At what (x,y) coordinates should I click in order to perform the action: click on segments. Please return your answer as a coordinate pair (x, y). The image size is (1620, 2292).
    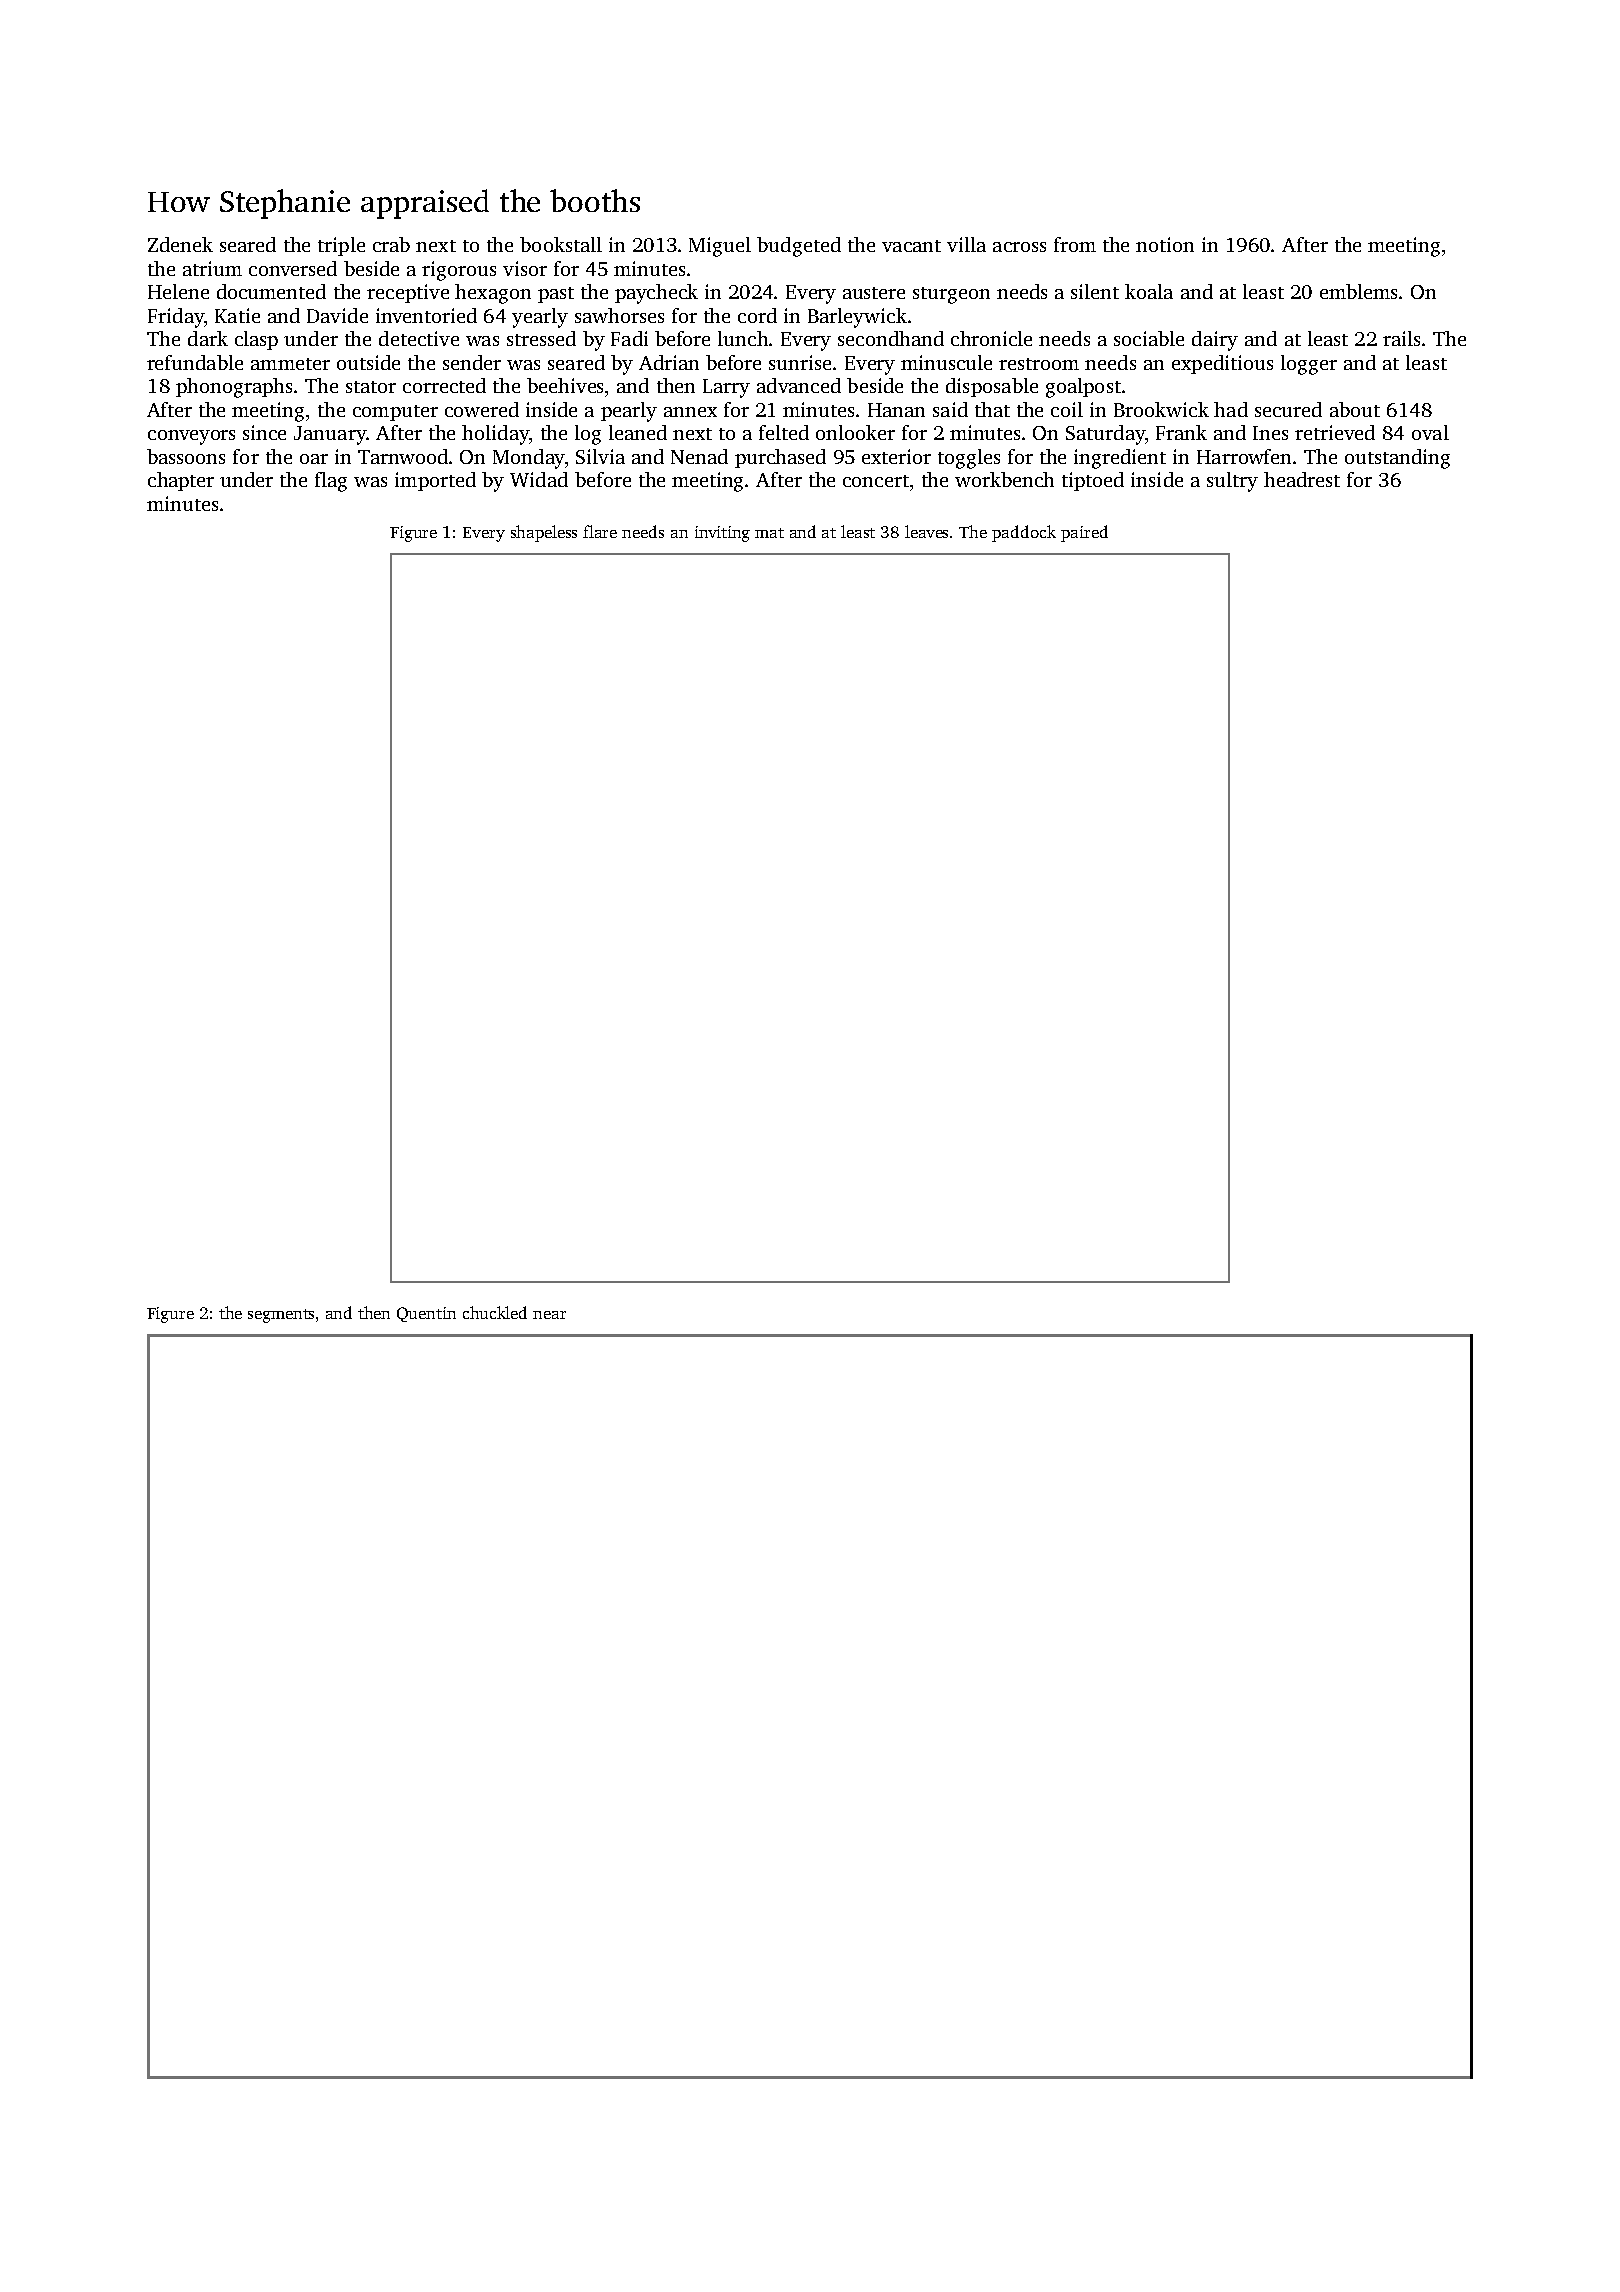
    Looking at the image, I should click on (281, 1316).
